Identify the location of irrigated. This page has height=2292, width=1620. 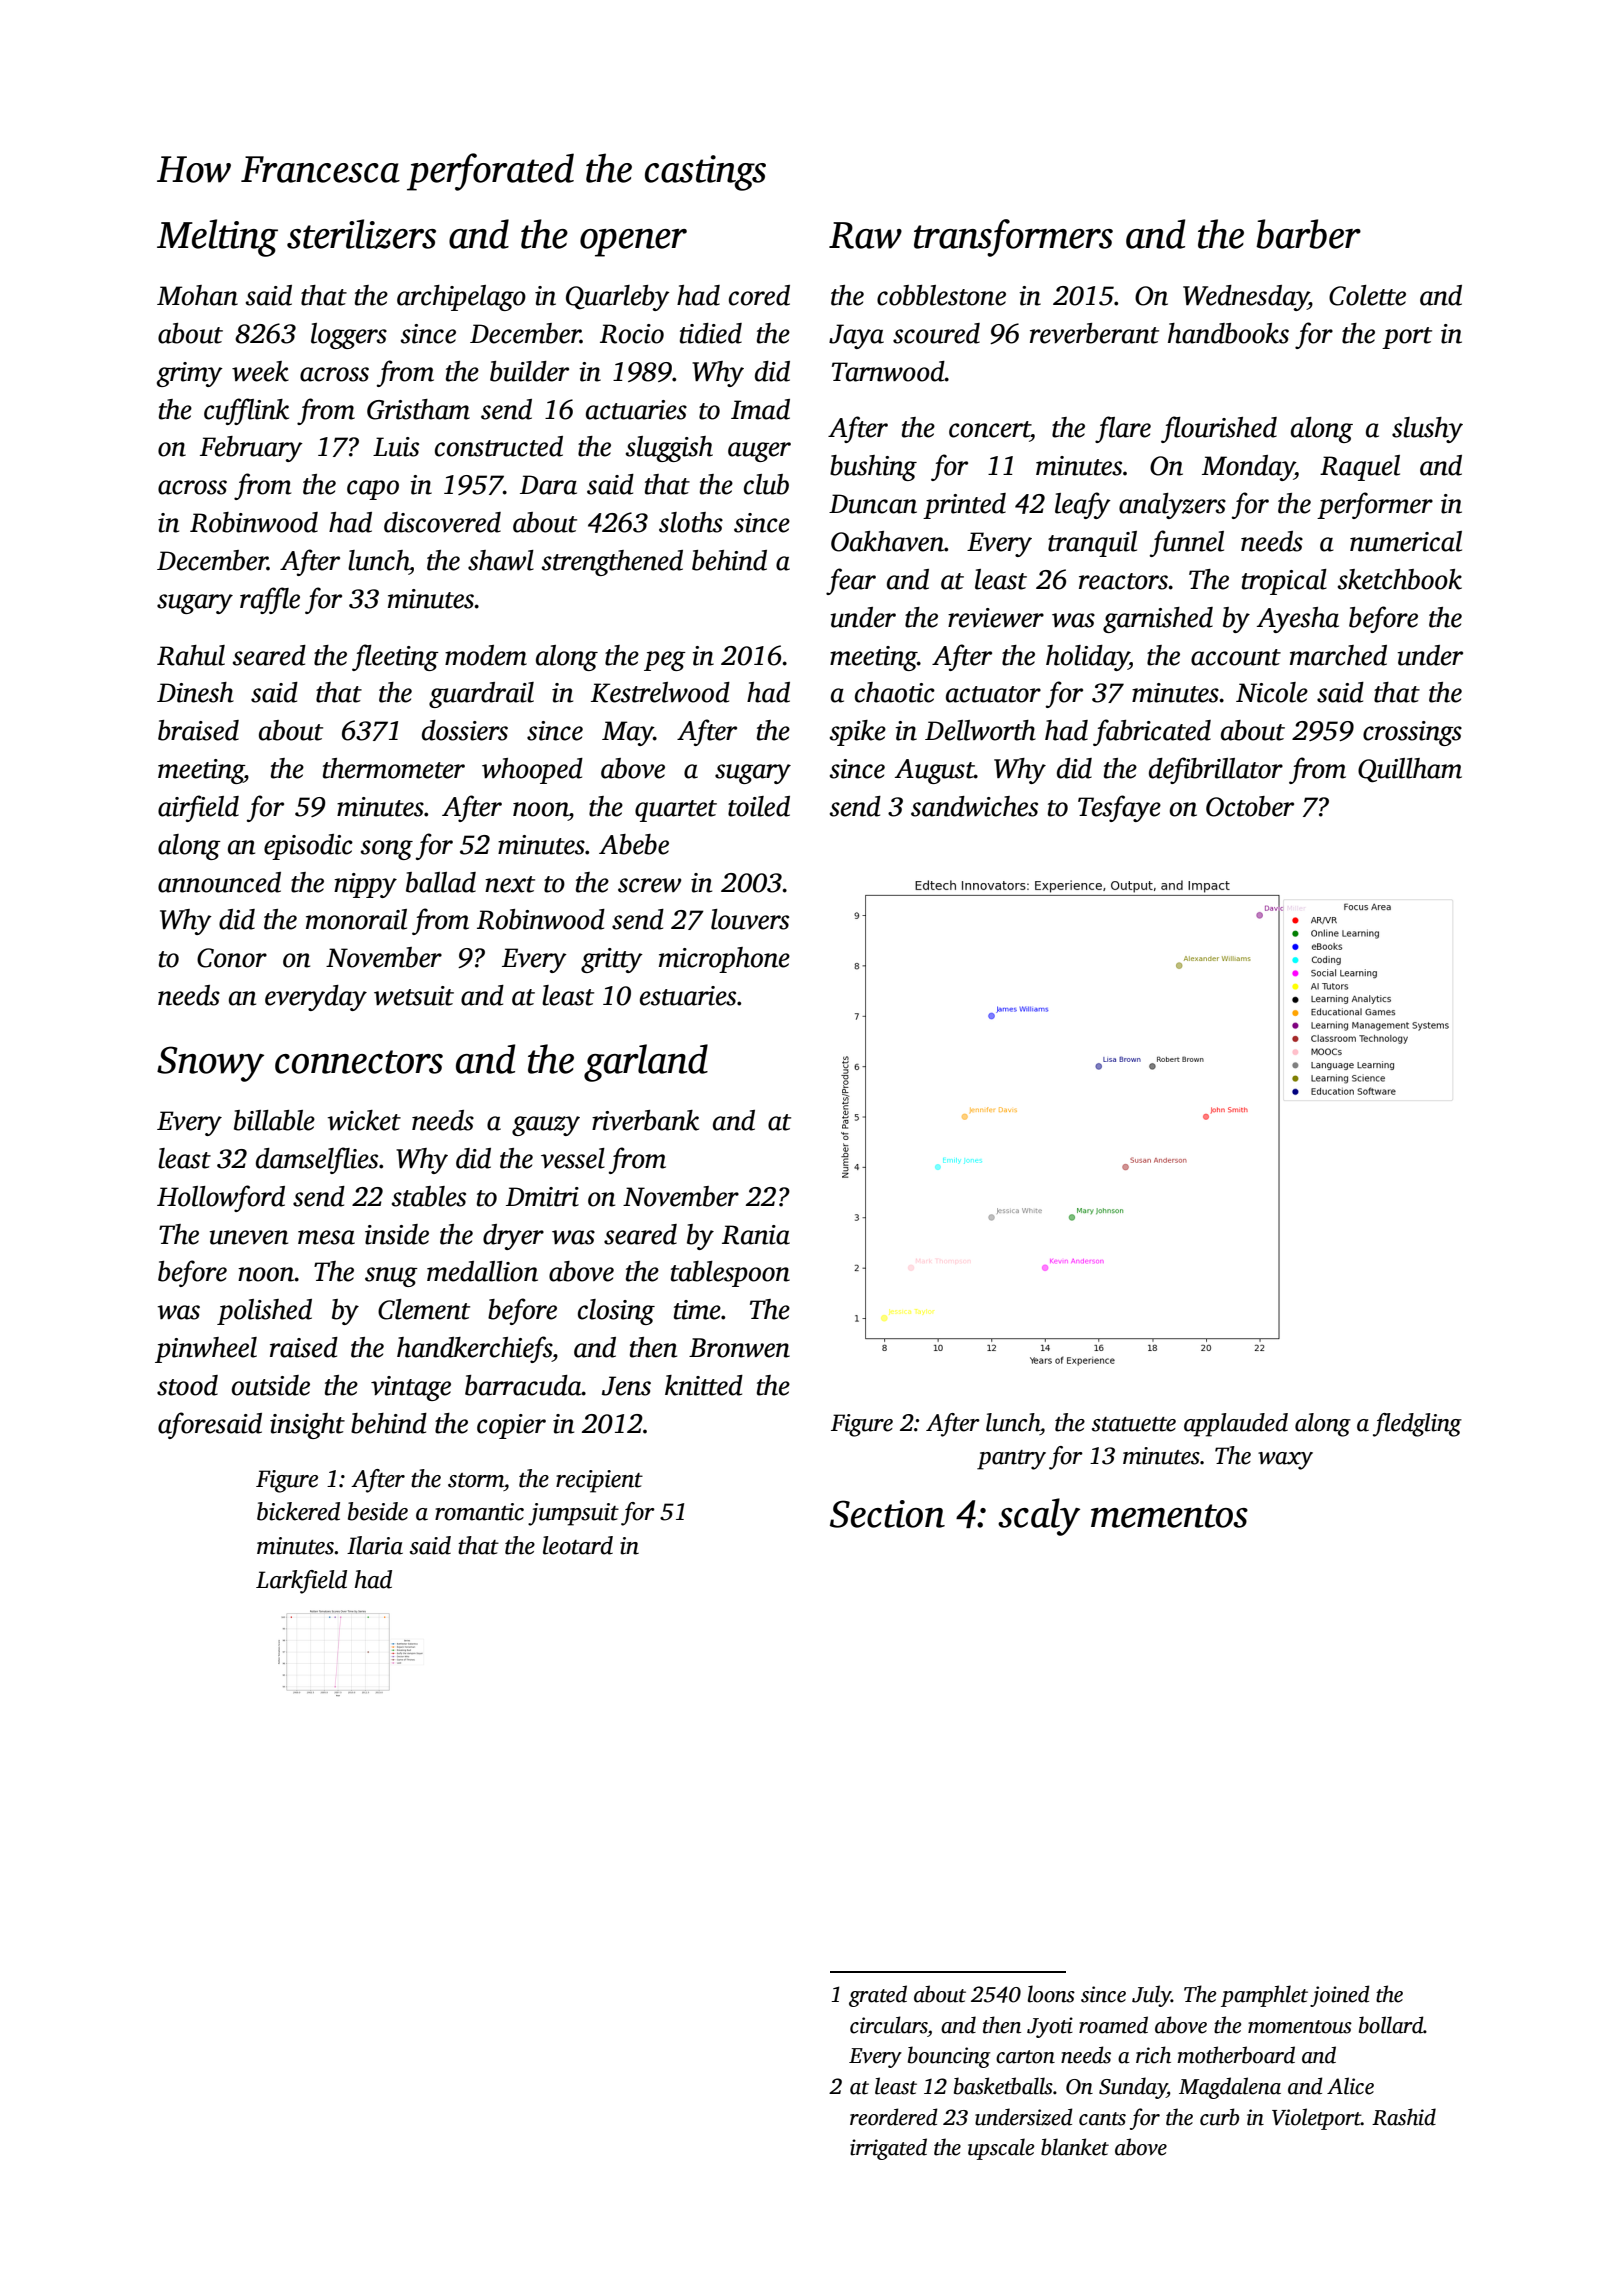
(888, 2149).
